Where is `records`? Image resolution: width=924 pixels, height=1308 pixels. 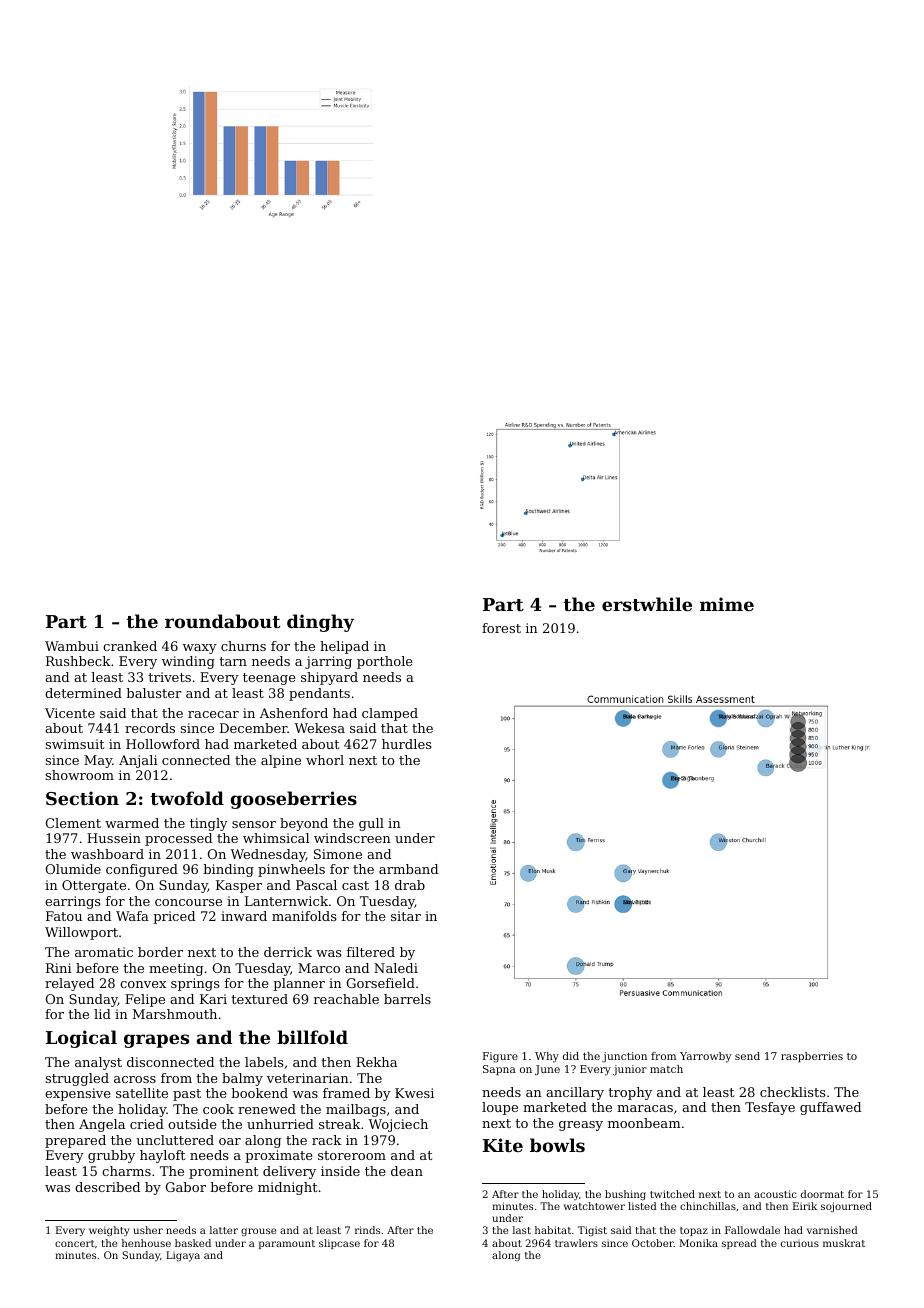
records is located at coordinates (150, 728).
